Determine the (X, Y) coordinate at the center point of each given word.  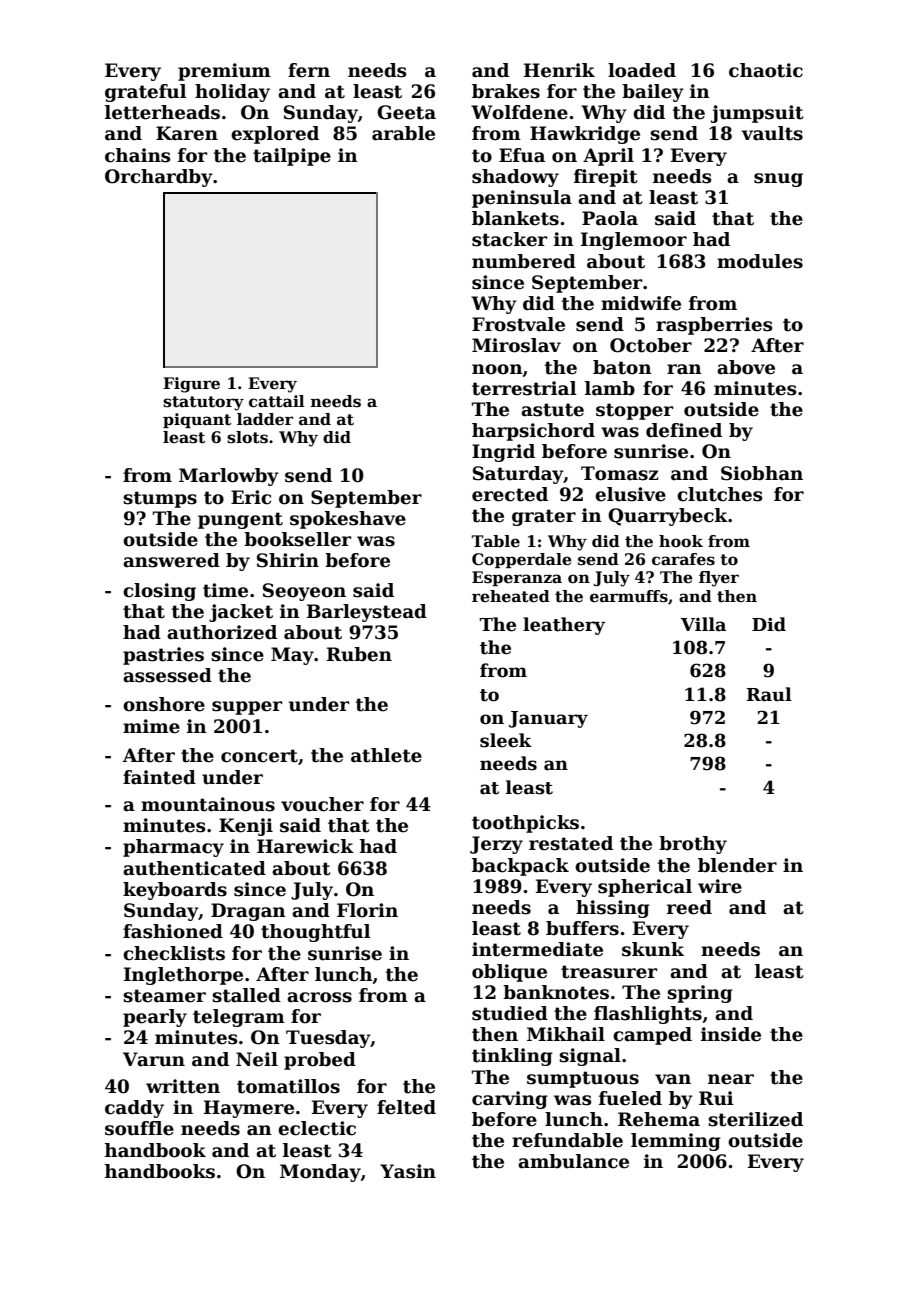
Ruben (359, 654)
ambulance (573, 1161)
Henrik (559, 70)
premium (224, 72)
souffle (139, 1128)
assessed (167, 675)
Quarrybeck (668, 517)
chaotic (766, 70)
